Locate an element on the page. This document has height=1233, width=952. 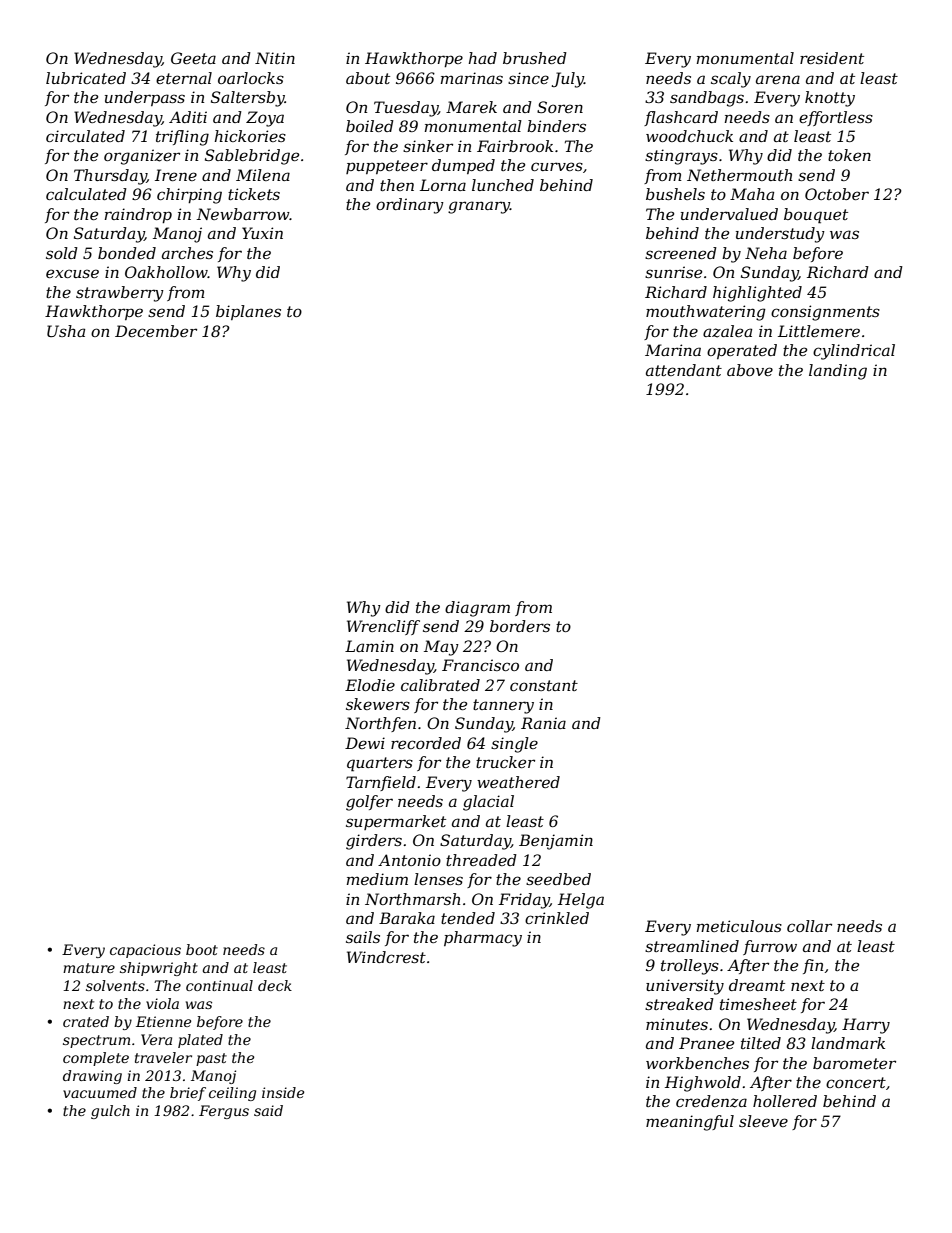
curves is located at coordinates (557, 166).
